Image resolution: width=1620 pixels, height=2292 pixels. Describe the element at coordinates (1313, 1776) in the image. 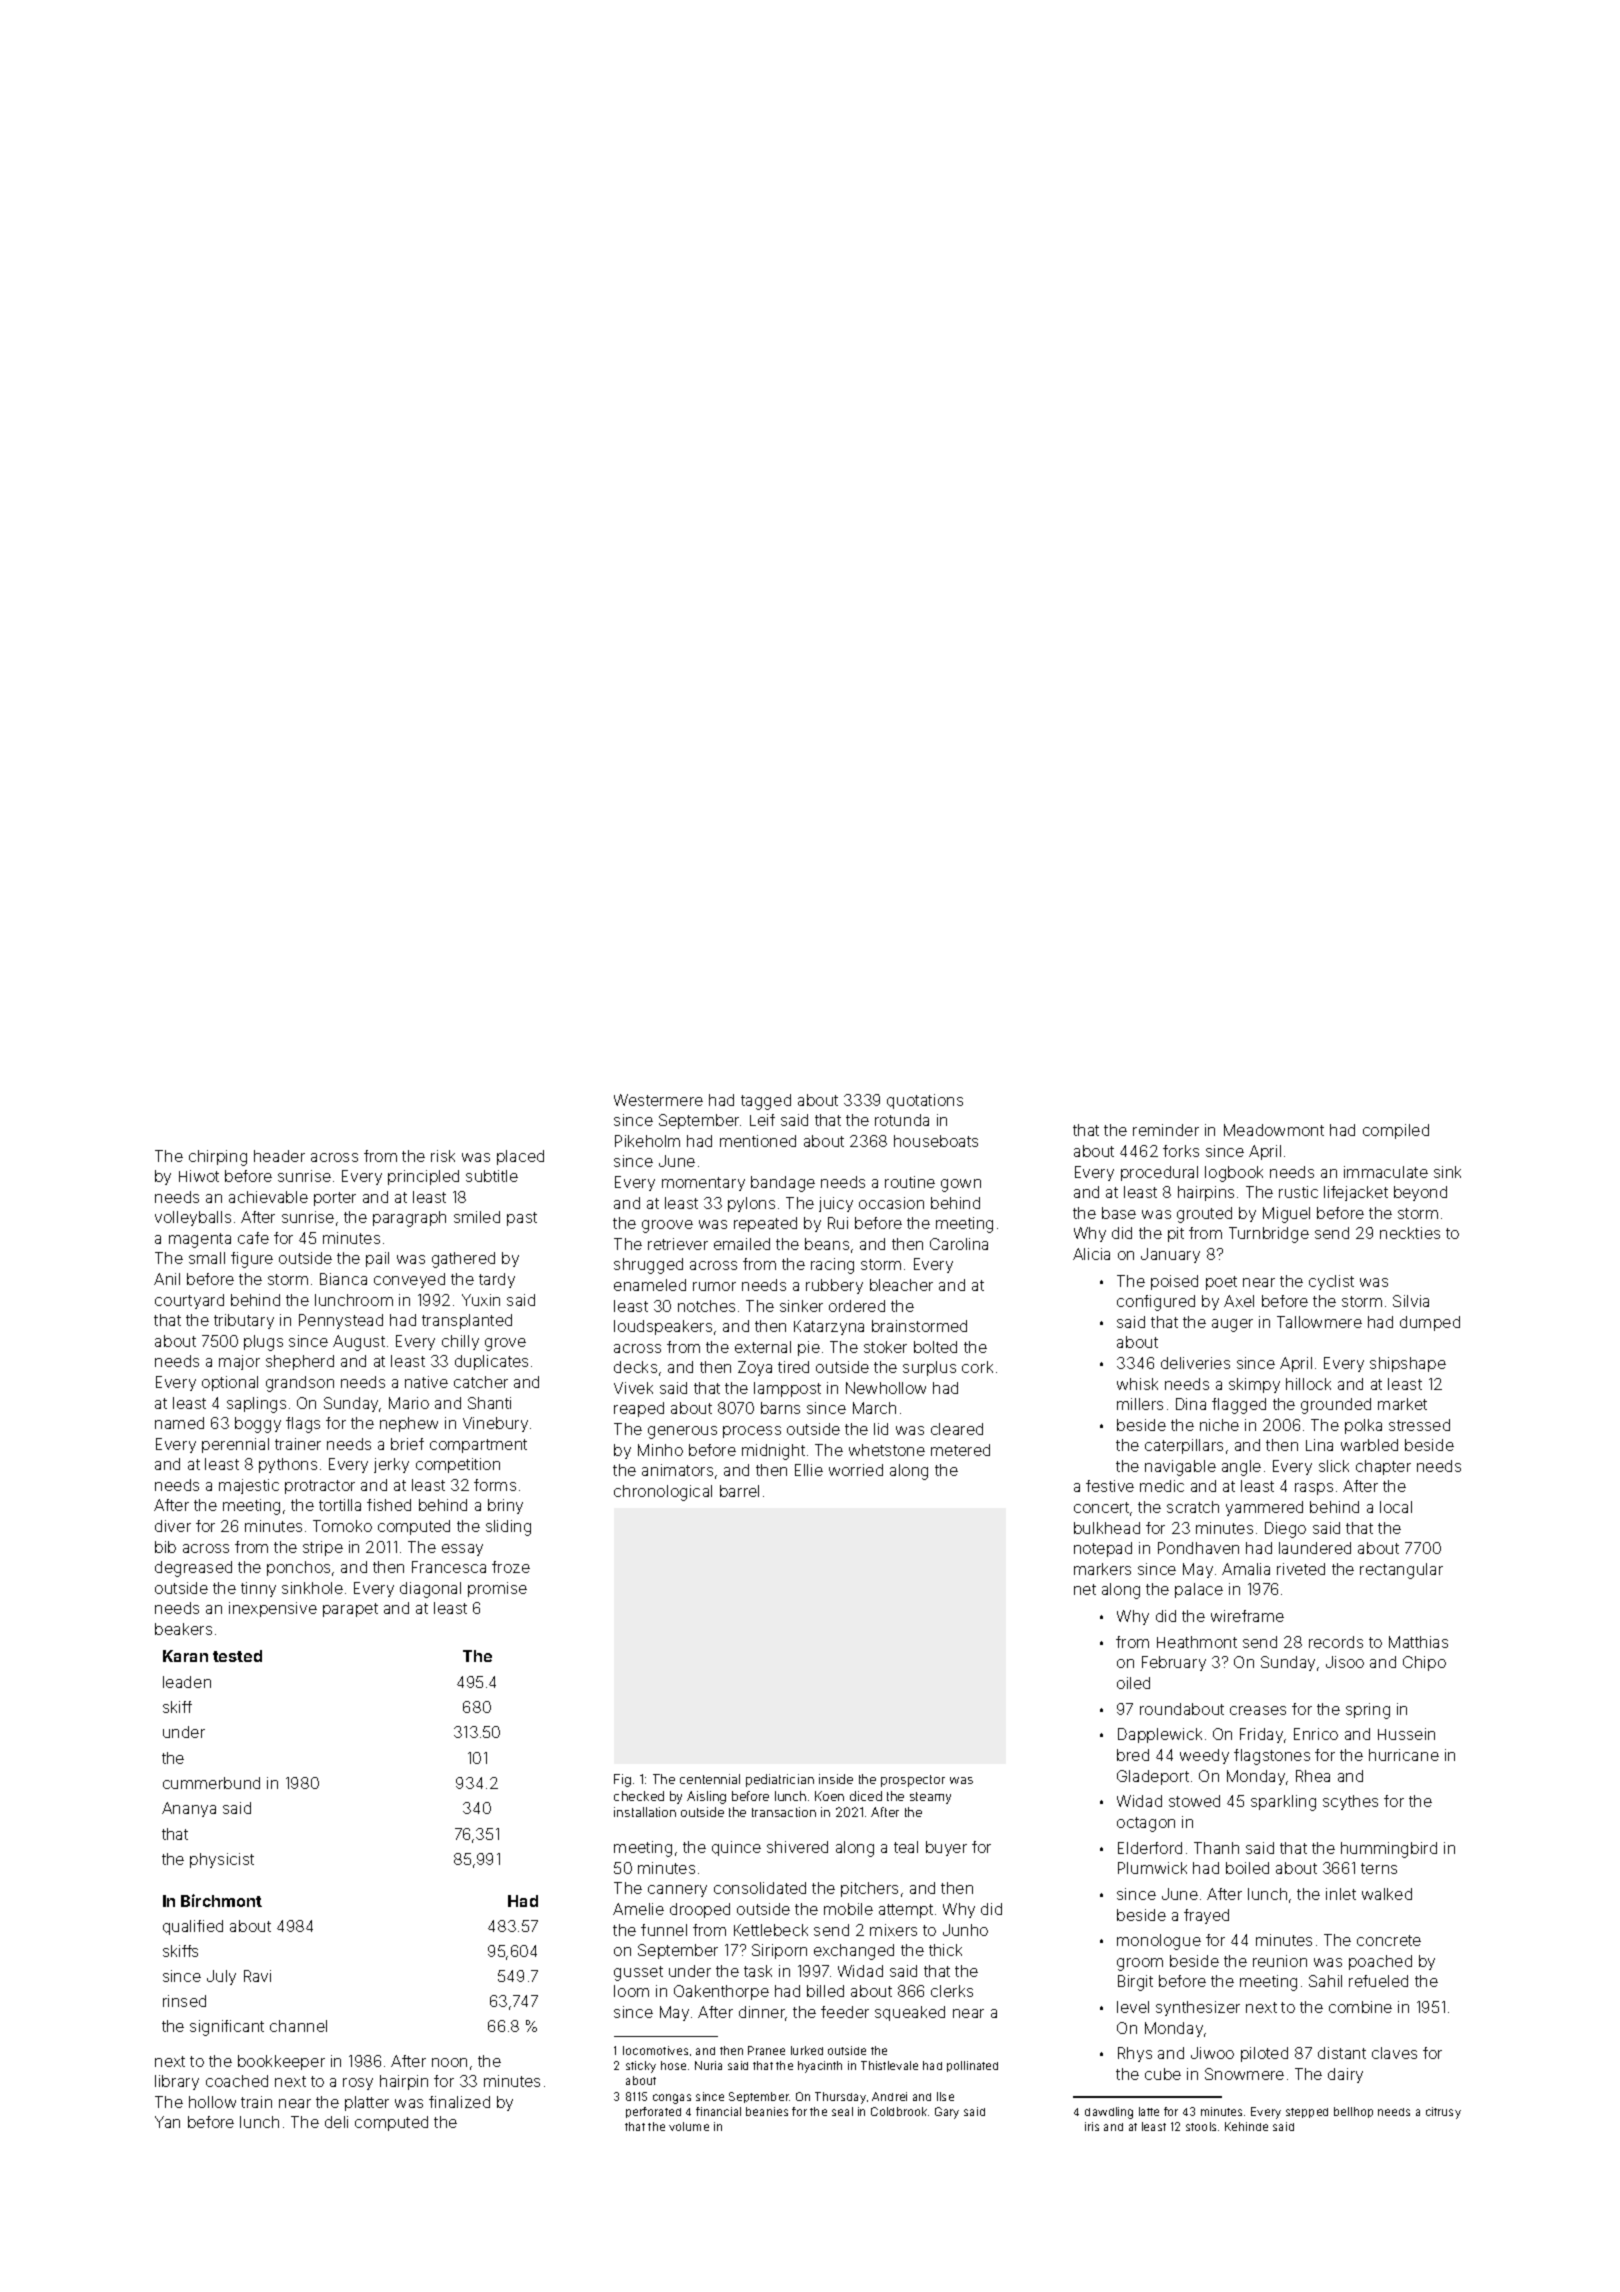

I see `Rhea` at that location.
